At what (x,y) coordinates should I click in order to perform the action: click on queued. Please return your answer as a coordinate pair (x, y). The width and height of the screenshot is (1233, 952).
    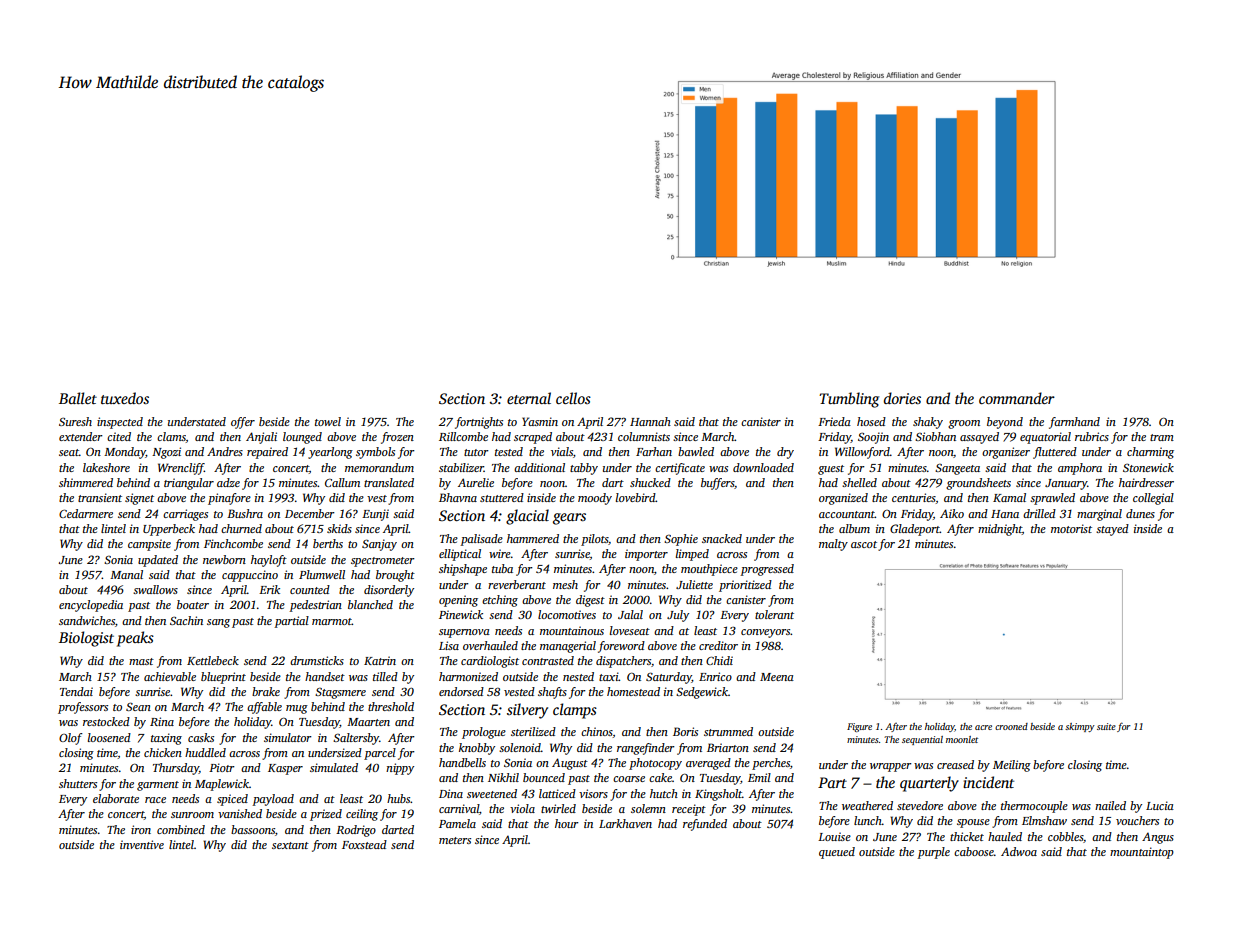
    Looking at the image, I should click on (837, 853).
